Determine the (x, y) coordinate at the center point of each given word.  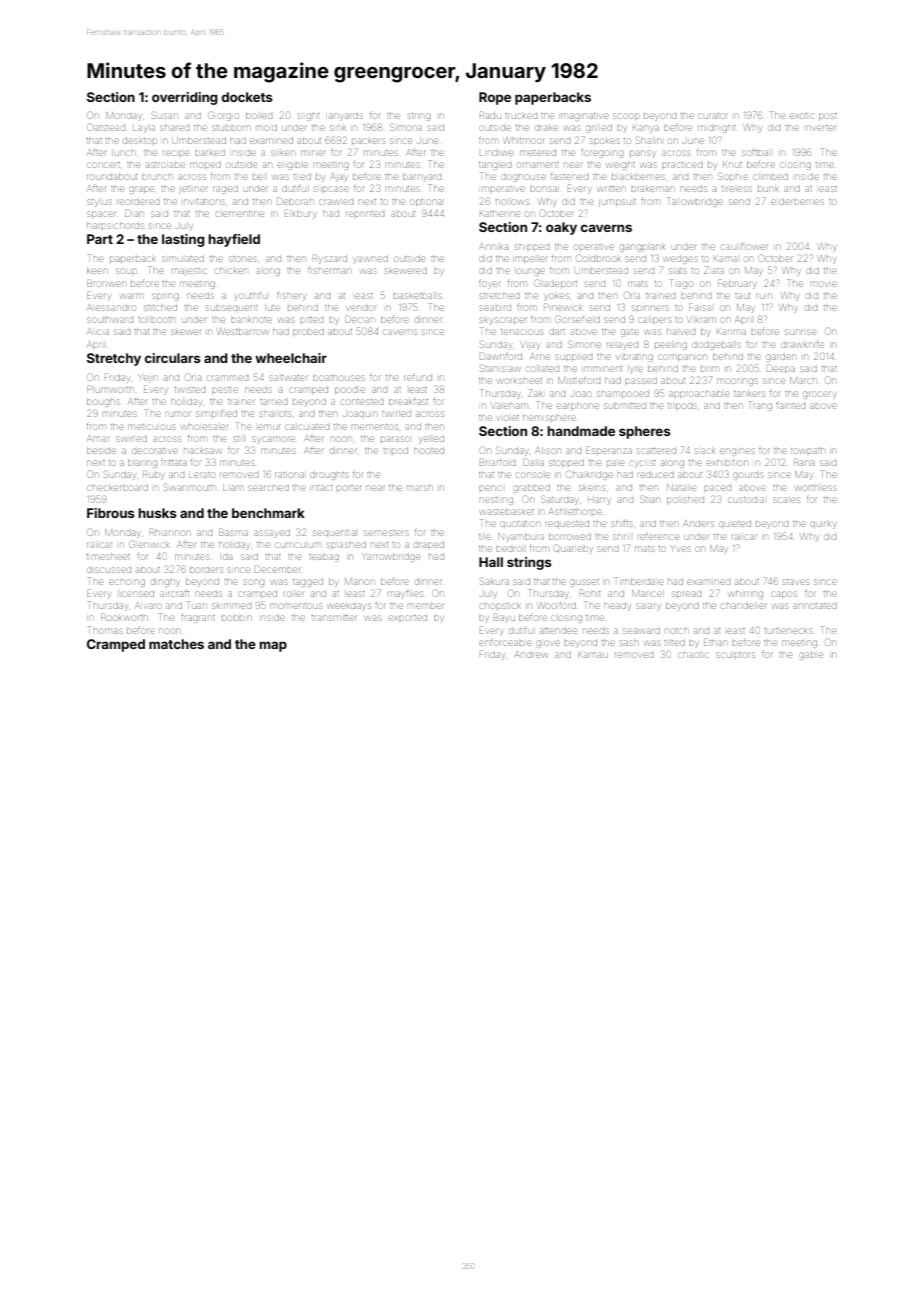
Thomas (105, 630)
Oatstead (106, 127)
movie (823, 284)
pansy (642, 154)
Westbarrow (243, 331)
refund (418, 378)
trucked (521, 116)
